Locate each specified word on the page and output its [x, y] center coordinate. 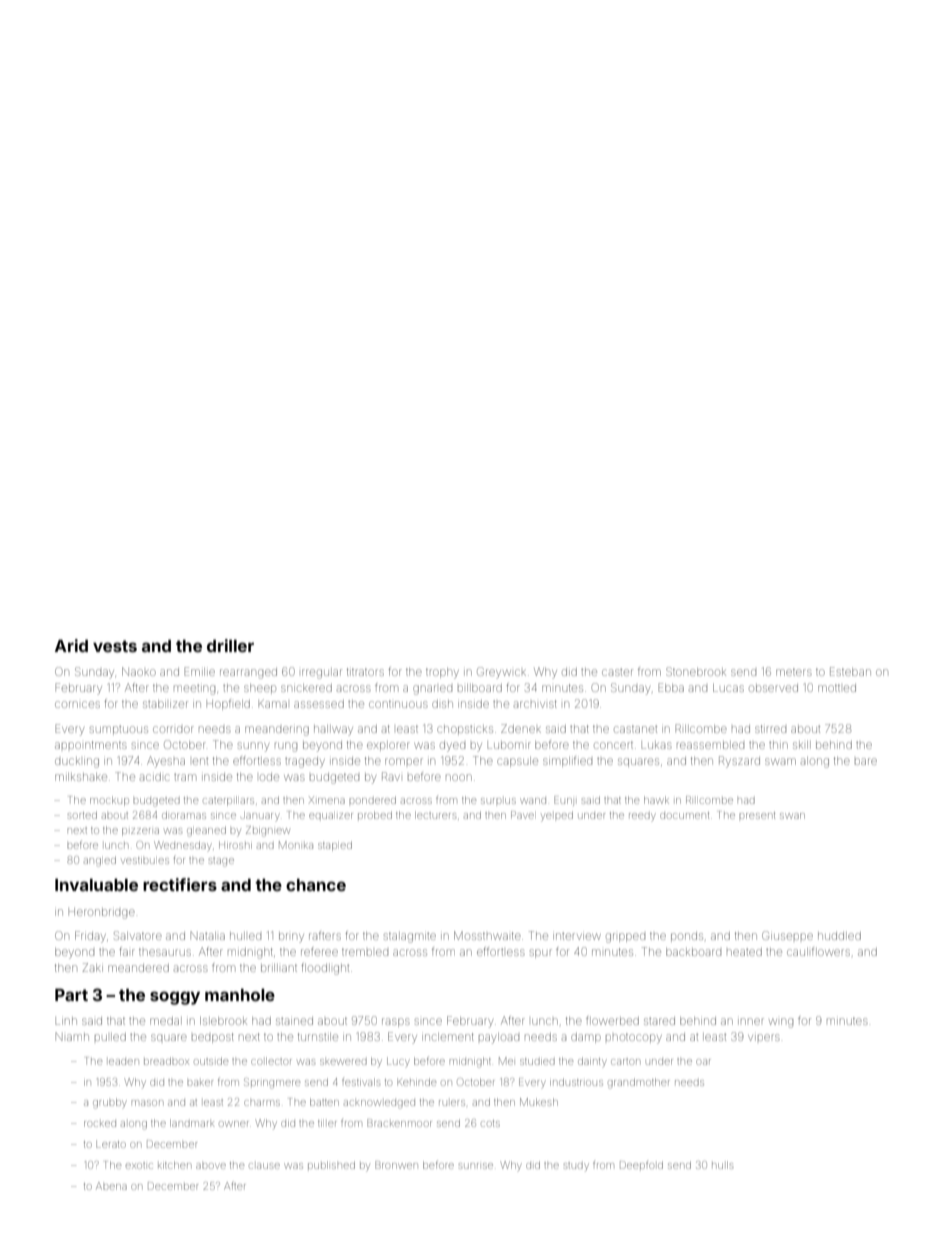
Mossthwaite [487, 935]
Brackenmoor [399, 1123]
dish [442, 704]
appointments [90, 745]
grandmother [638, 1083]
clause [265, 1166]
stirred [770, 729]
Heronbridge [101, 914]
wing [781, 1023]
